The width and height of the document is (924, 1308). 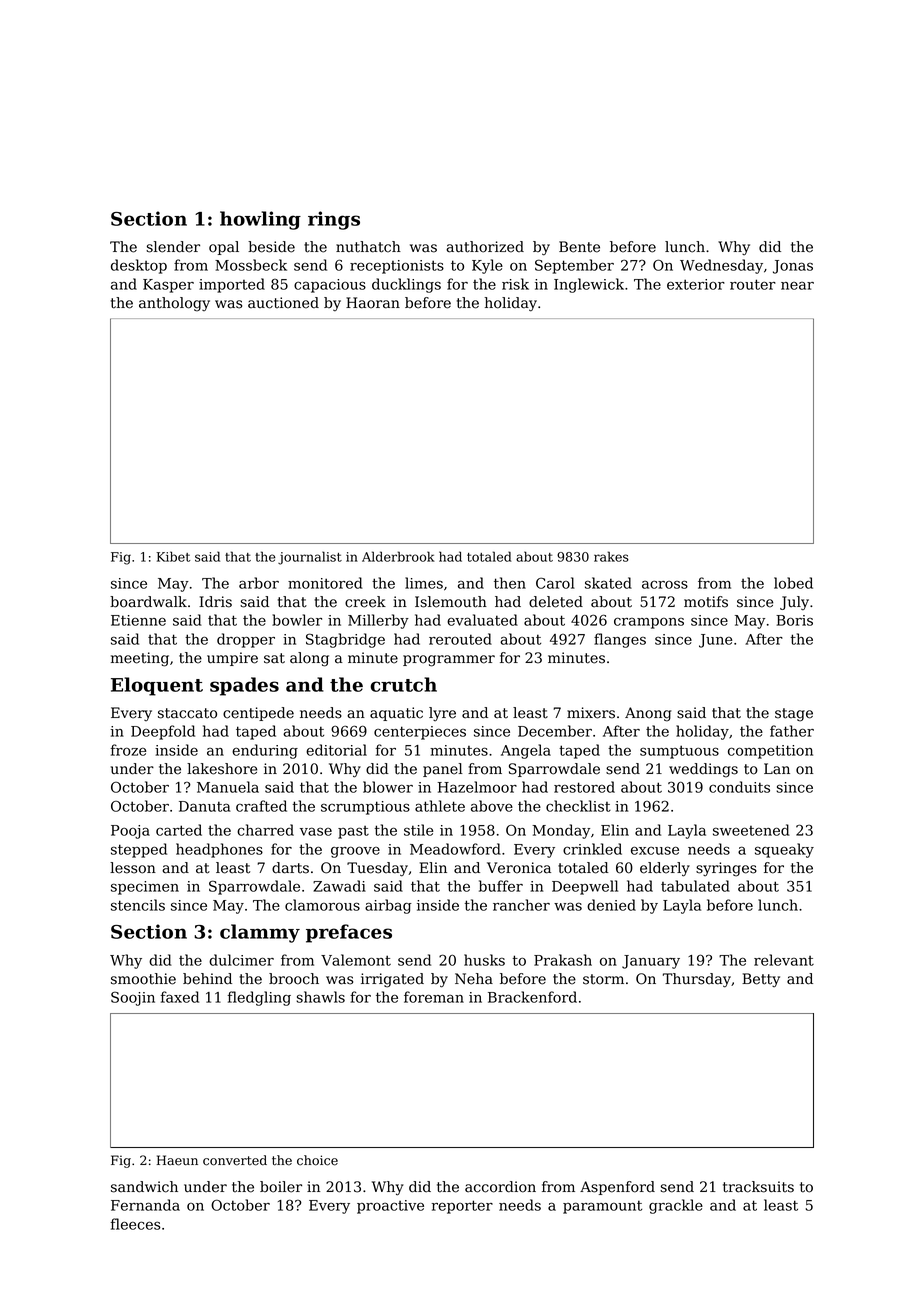 What do you see at coordinates (797, 286) in the document?
I see `near` at bounding box center [797, 286].
